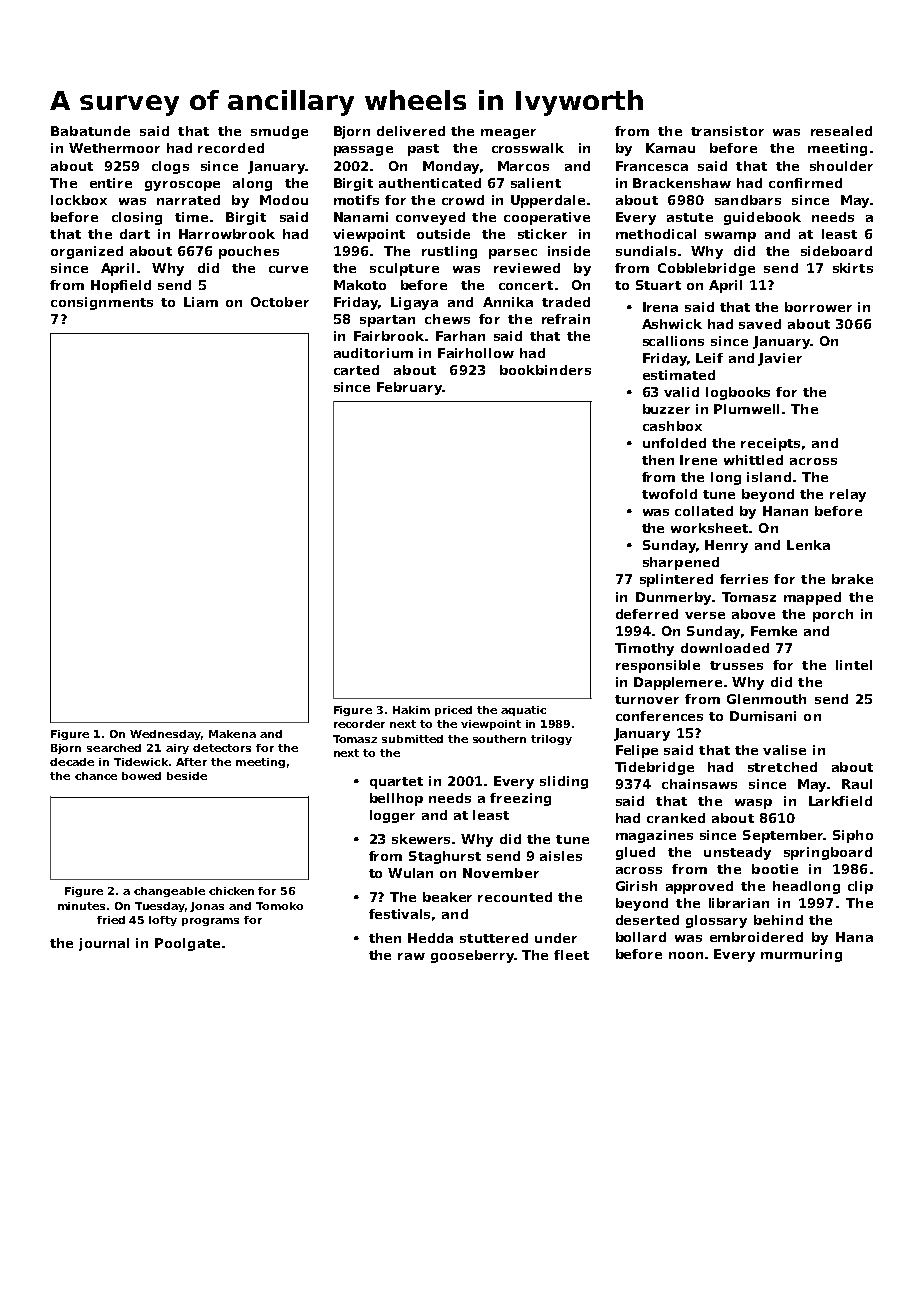 The width and height of the page is (924, 1308). I want to click on bookbinders, so click(545, 370).
